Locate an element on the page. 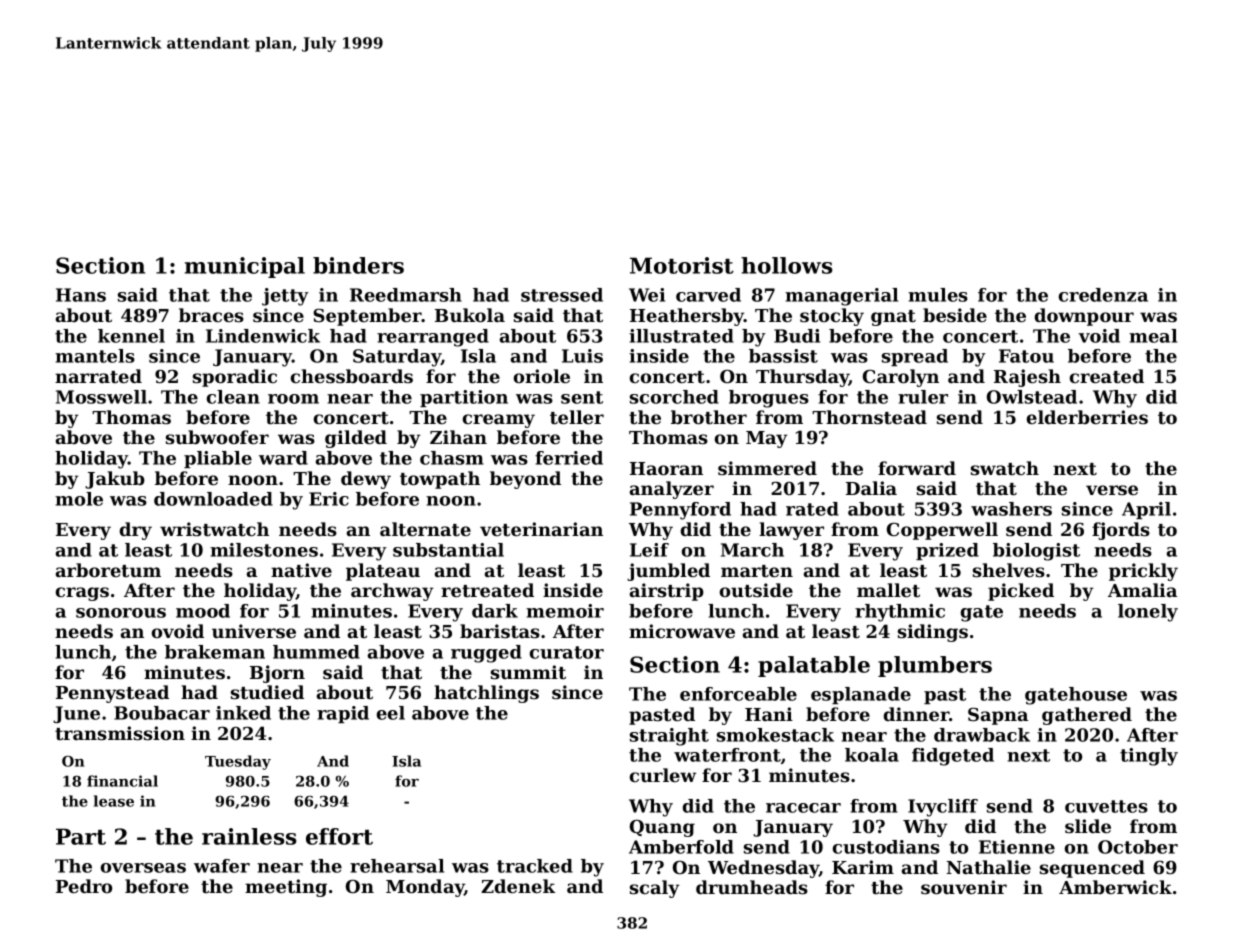  Hans is located at coordinates (81, 295).
